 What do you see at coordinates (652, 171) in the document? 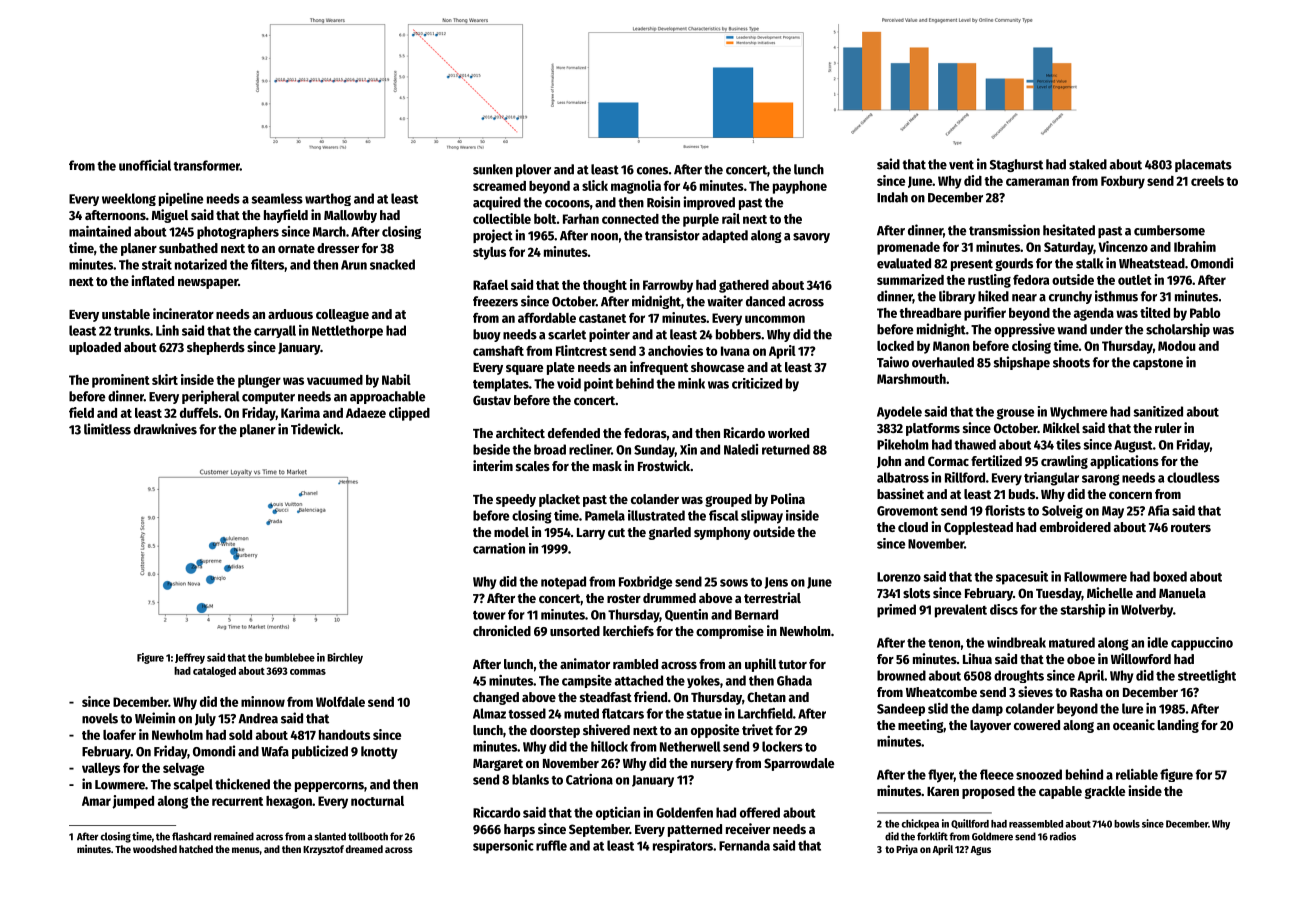
I see `cones` at bounding box center [652, 171].
